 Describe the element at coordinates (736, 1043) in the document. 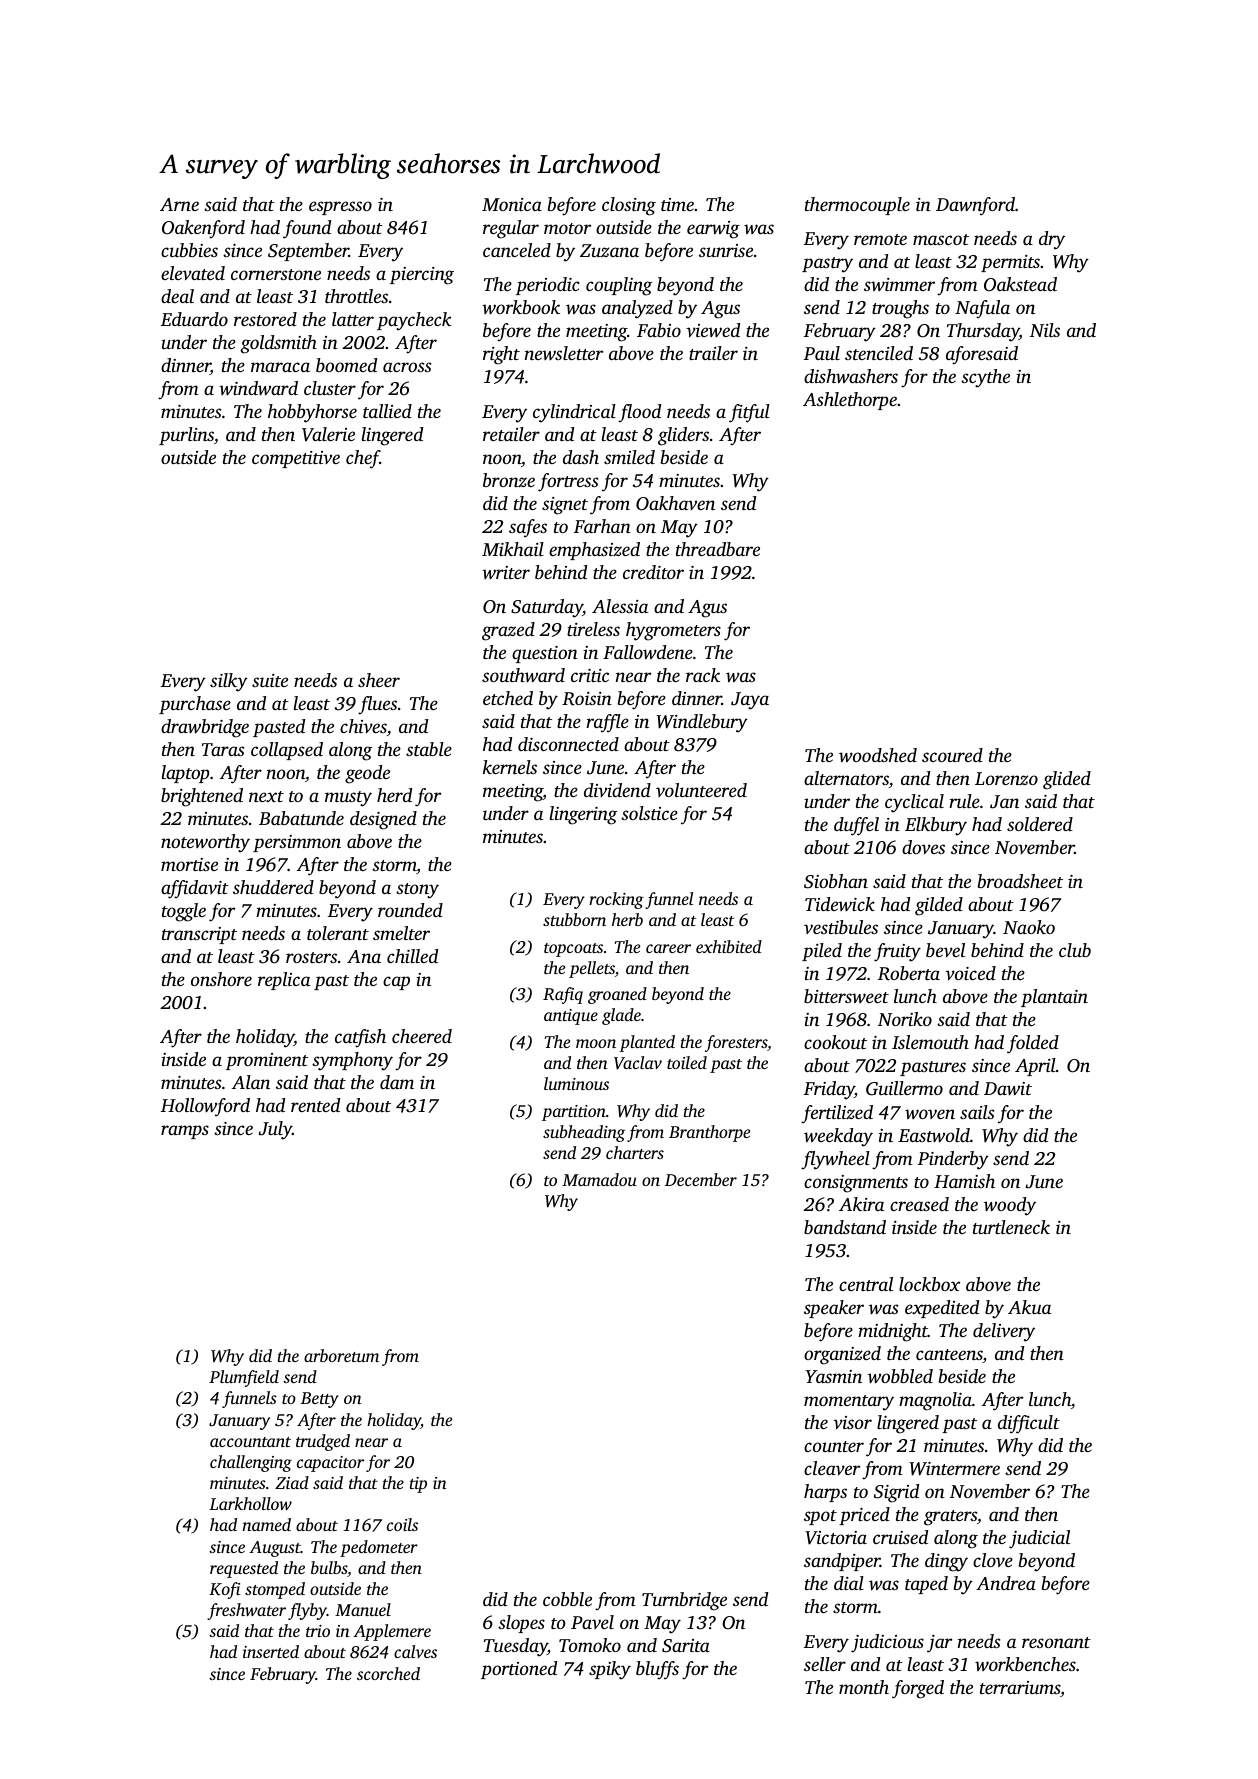

I see `foresters` at that location.
